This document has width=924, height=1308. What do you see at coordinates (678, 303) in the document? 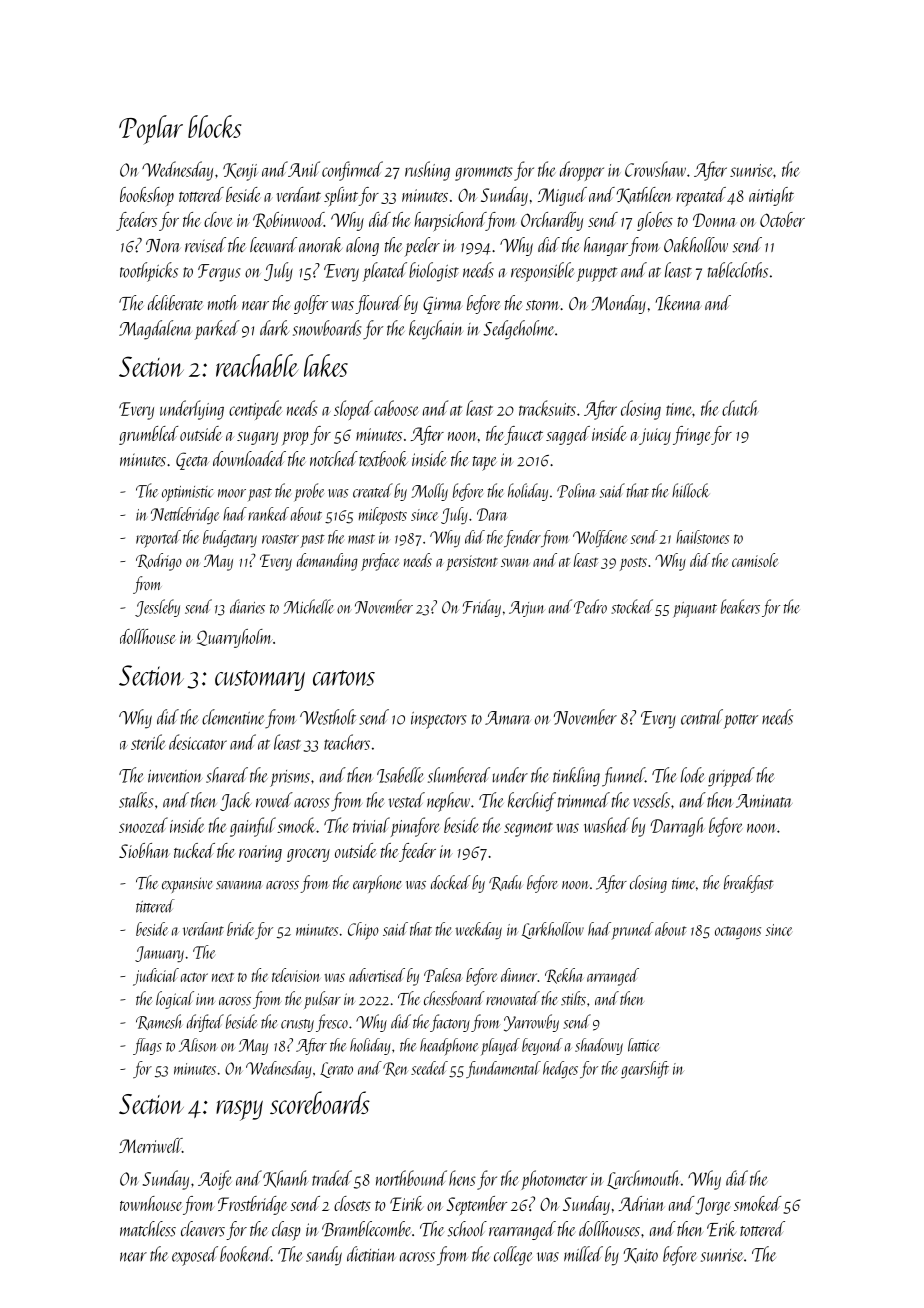
I see `Ikenna` at bounding box center [678, 303].
